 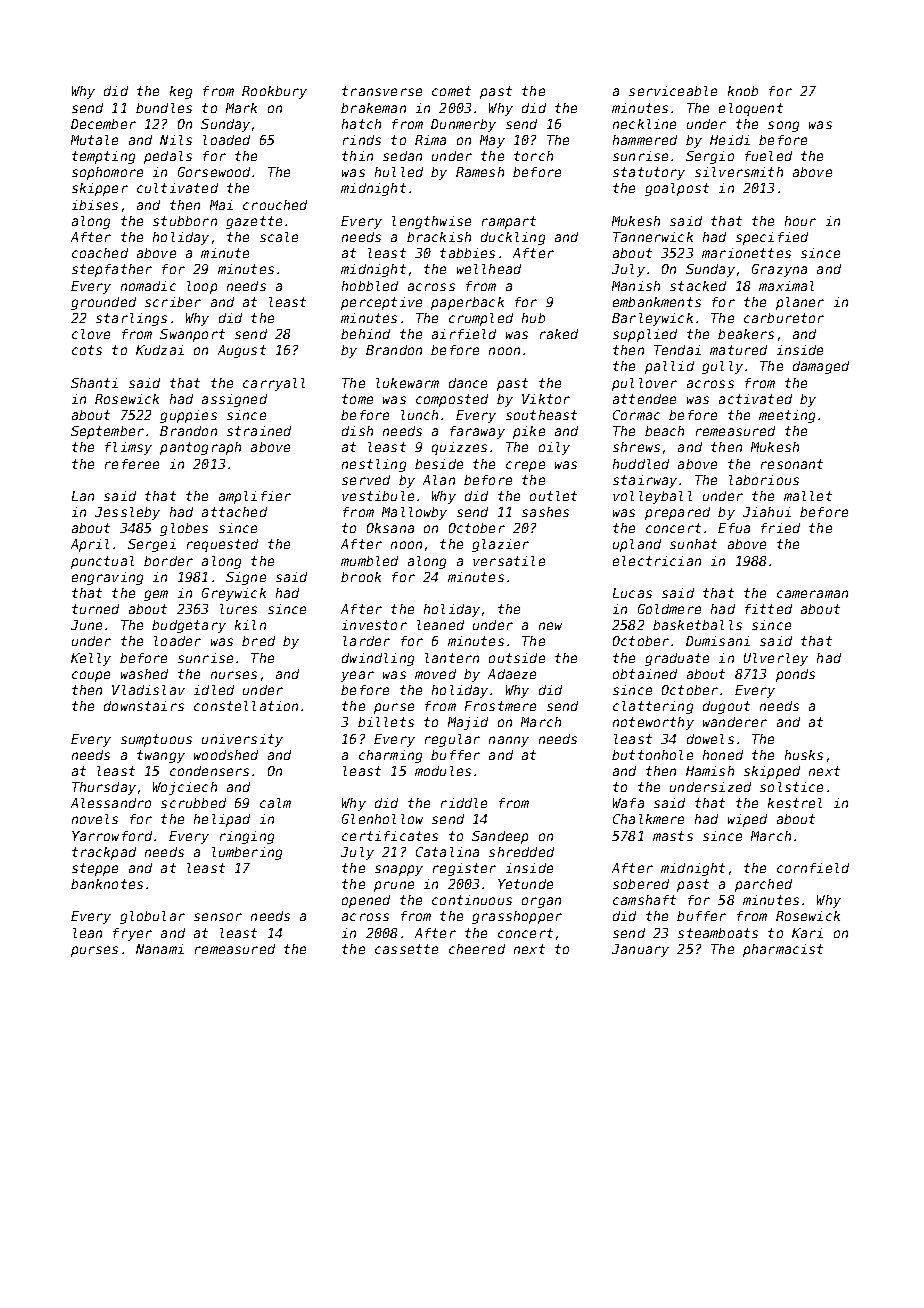 I want to click on modules, so click(x=443, y=771).
